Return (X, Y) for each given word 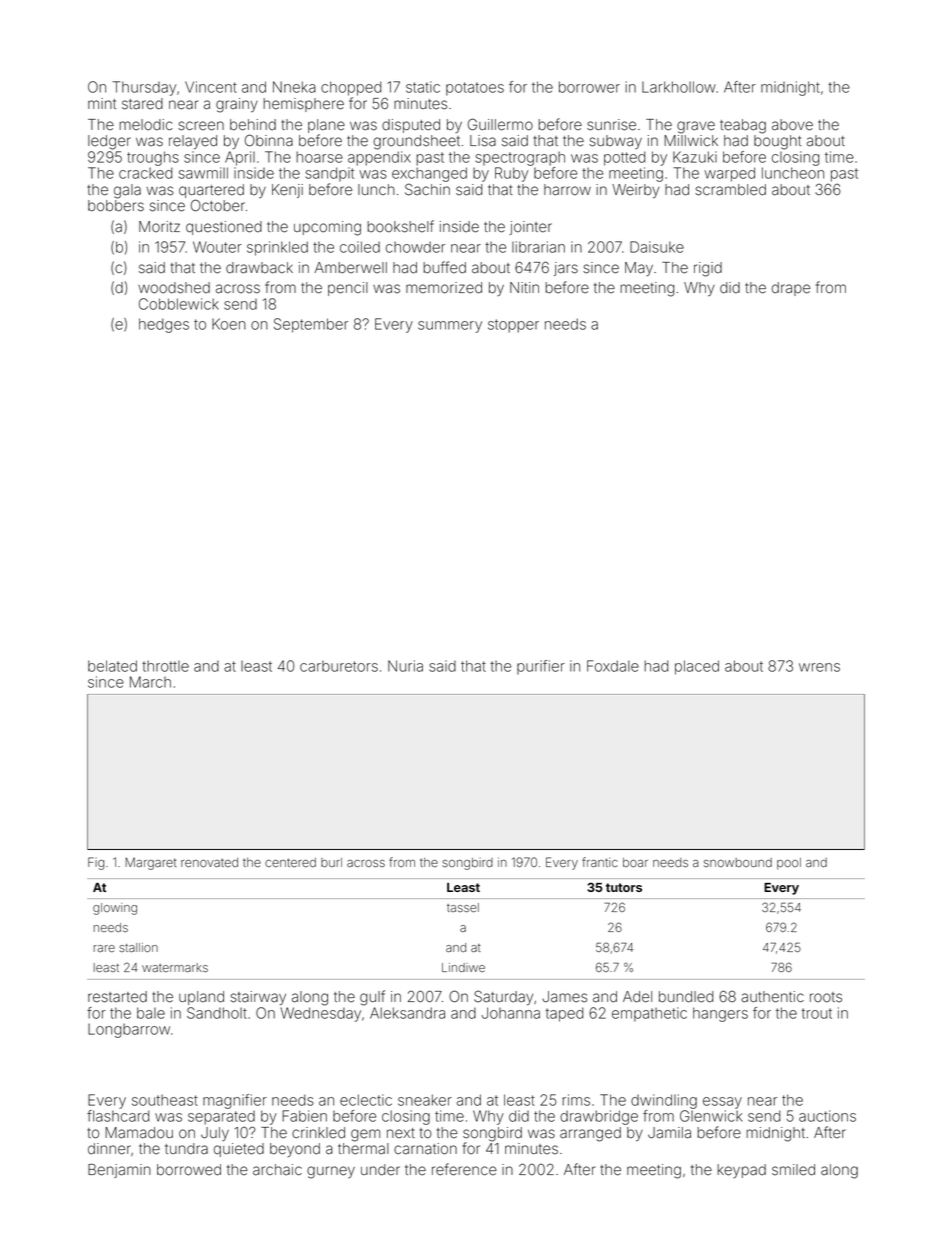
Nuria (405, 666)
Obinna (269, 140)
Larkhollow (679, 87)
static (423, 87)
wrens (819, 667)
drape (791, 289)
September (311, 325)
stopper (513, 326)
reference (464, 1169)
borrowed (189, 1170)
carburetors (339, 666)
